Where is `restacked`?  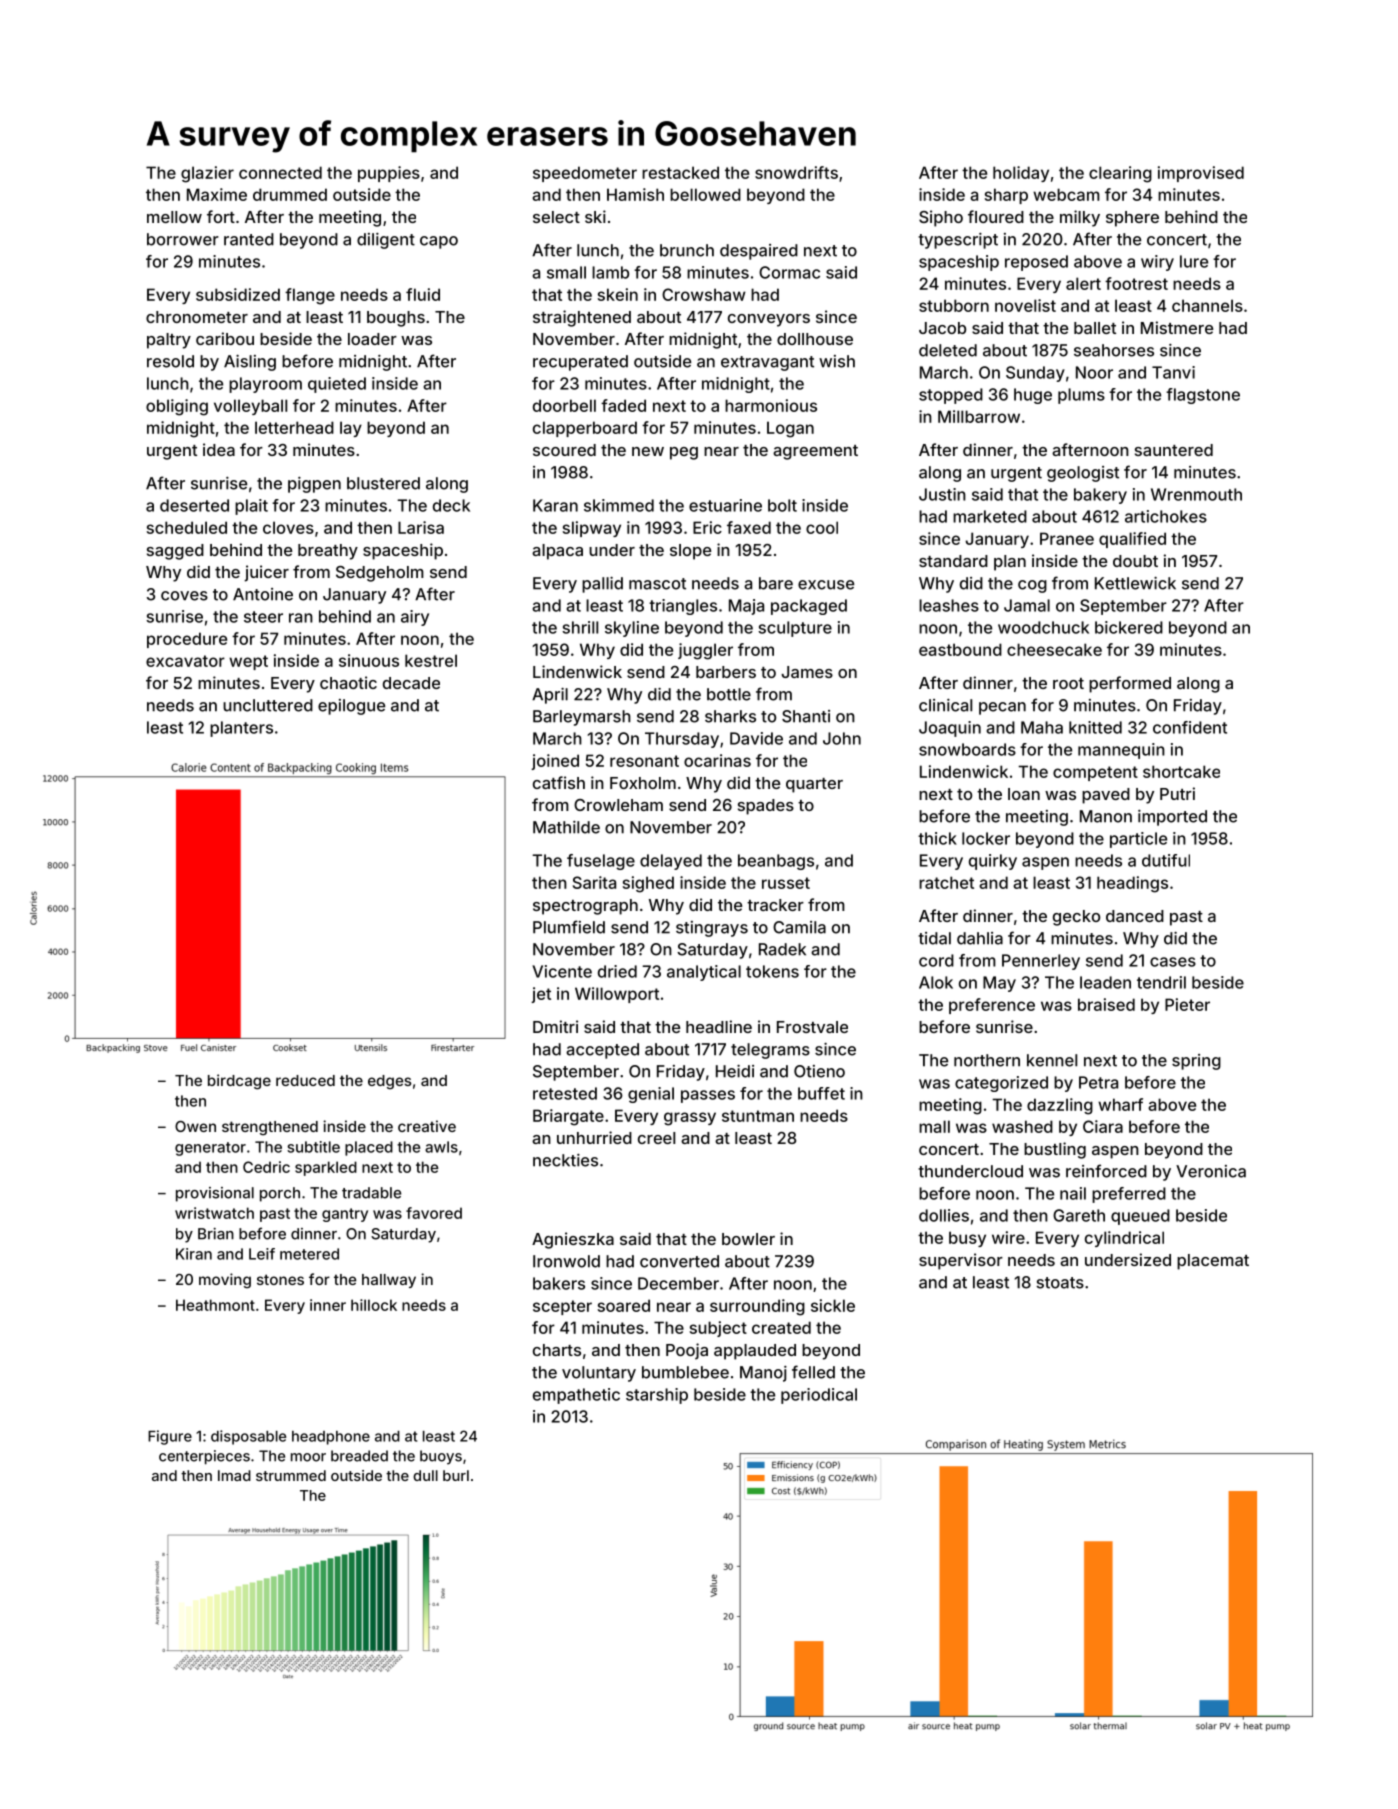 restacked is located at coordinates (680, 172).
